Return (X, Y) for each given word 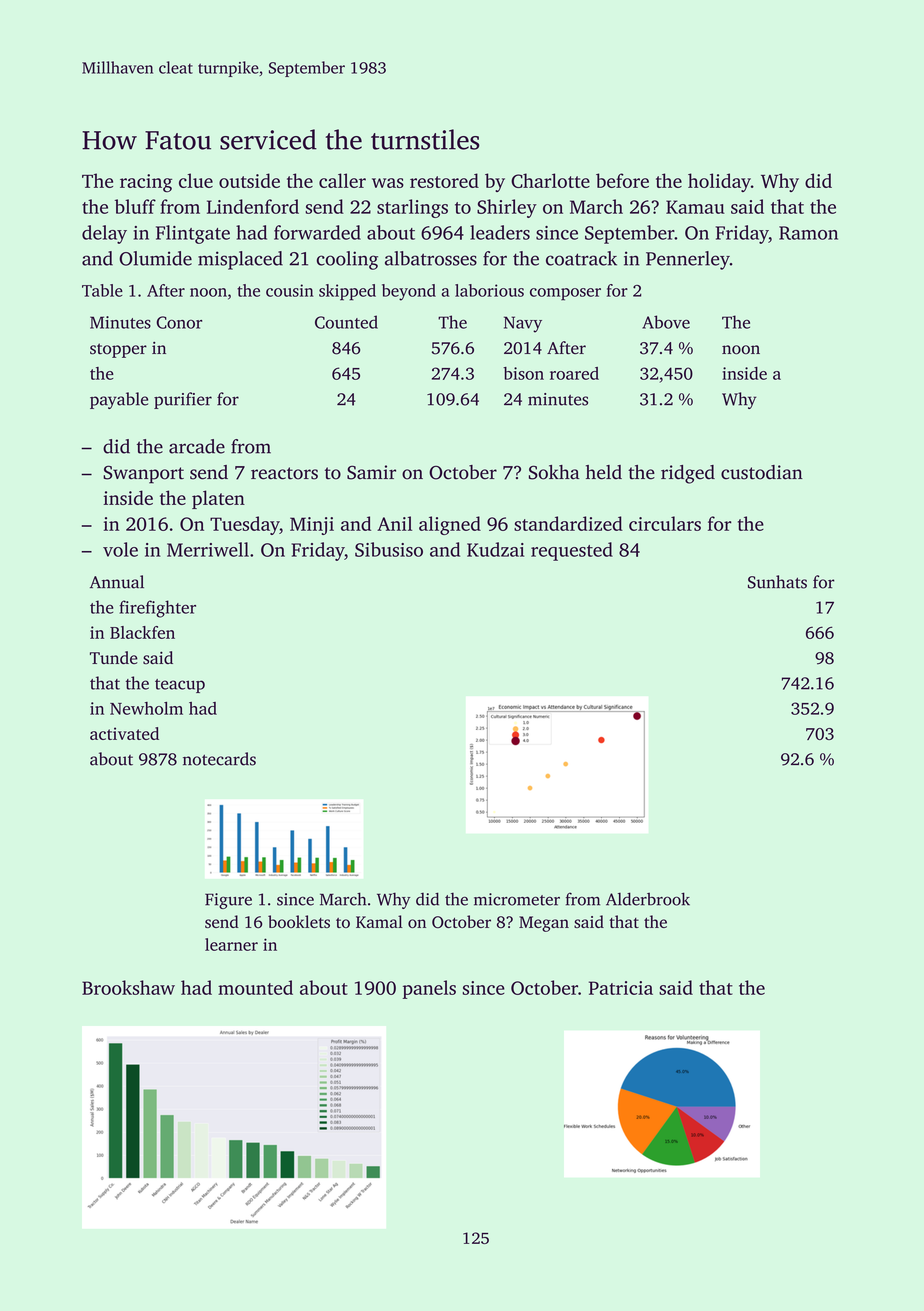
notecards (219, 759)
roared (574, 373)
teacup (180, 686)
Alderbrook (648, 899)
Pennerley (688, 260)
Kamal (379, 921)
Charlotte (550, 180)
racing (146, 183)
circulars (665, 523)
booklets (299, 921)
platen (218, 499)
